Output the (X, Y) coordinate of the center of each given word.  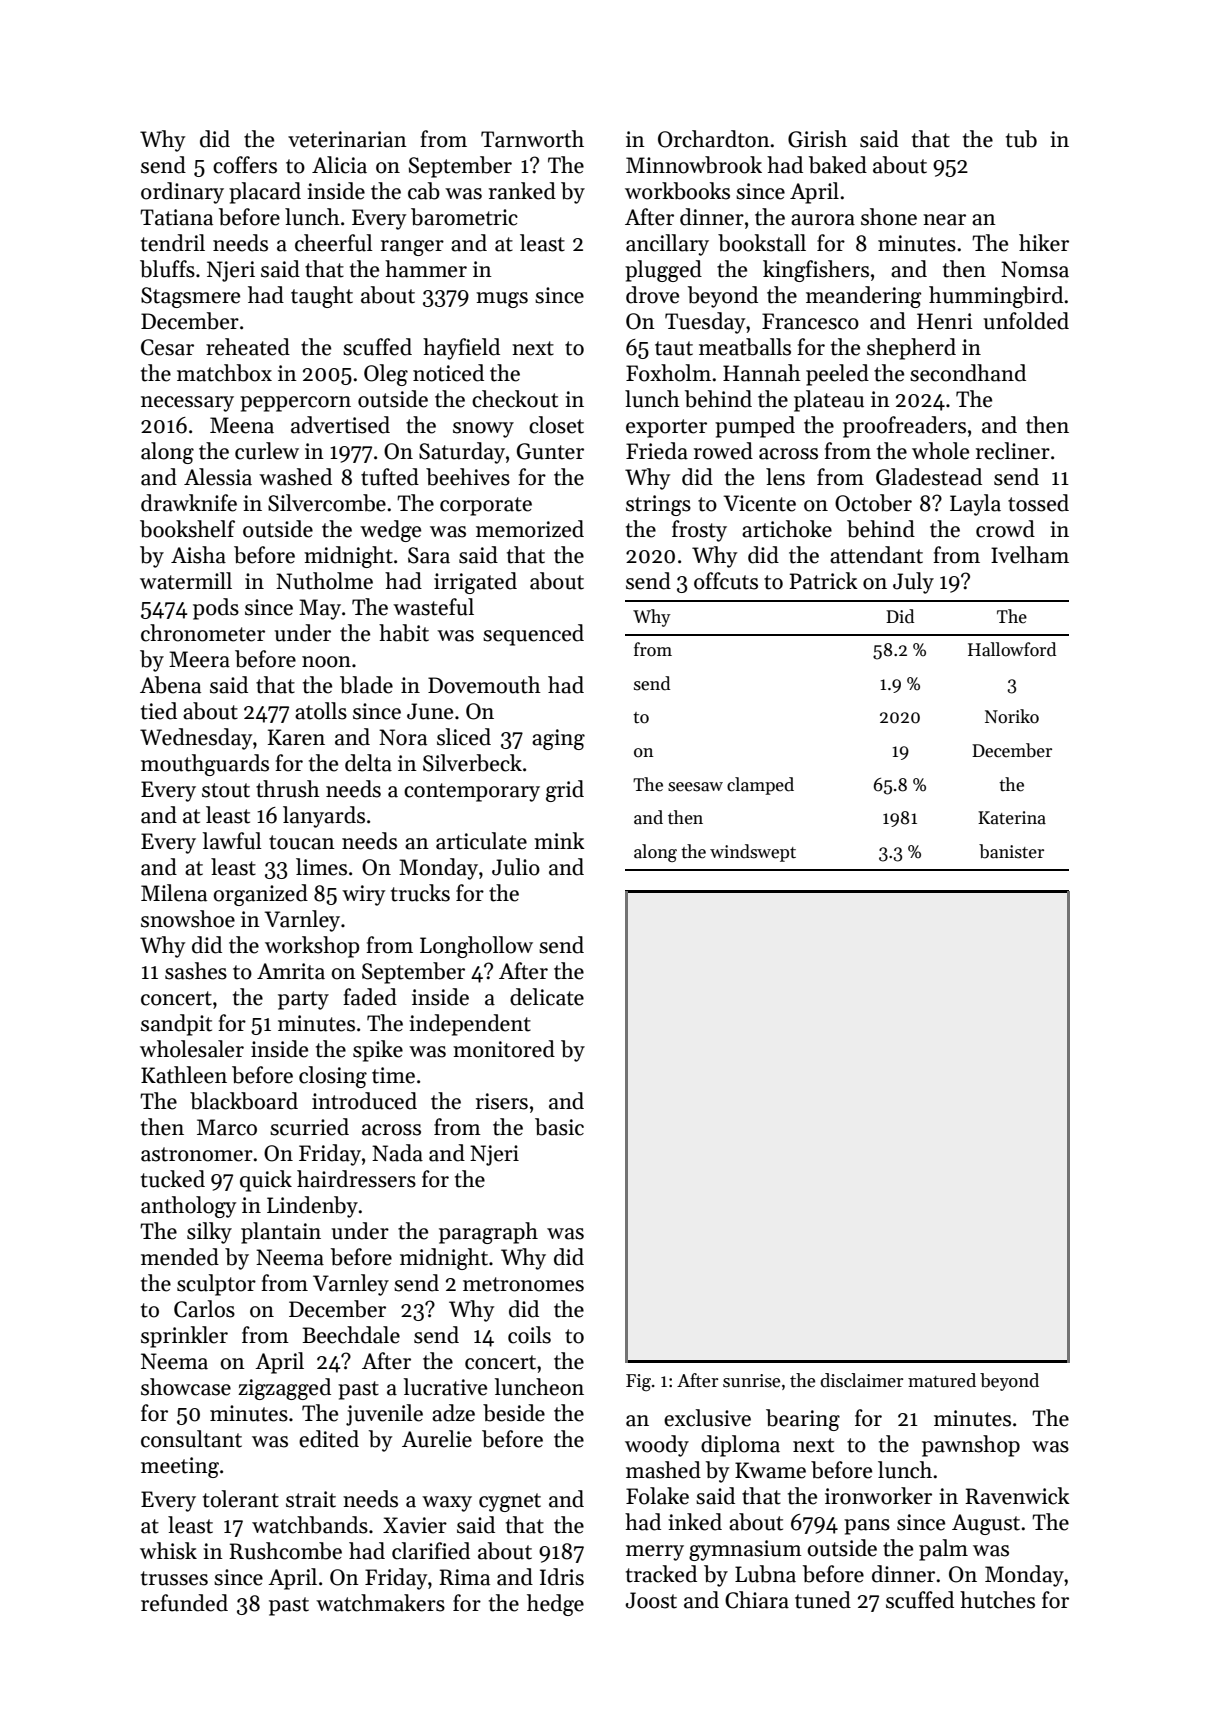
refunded (184, 1603)
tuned (823, 1600)
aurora (823, 220)
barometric (464, 217)
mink (559, 840)
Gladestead (929, 477)
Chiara (757, 1600)
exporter (666, 428)
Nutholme (324, 581)
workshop (312, 947)
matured (942, 1380)
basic (559, 1127)
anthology (188, 1207)
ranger (412, 248)
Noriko (1012, 716)
